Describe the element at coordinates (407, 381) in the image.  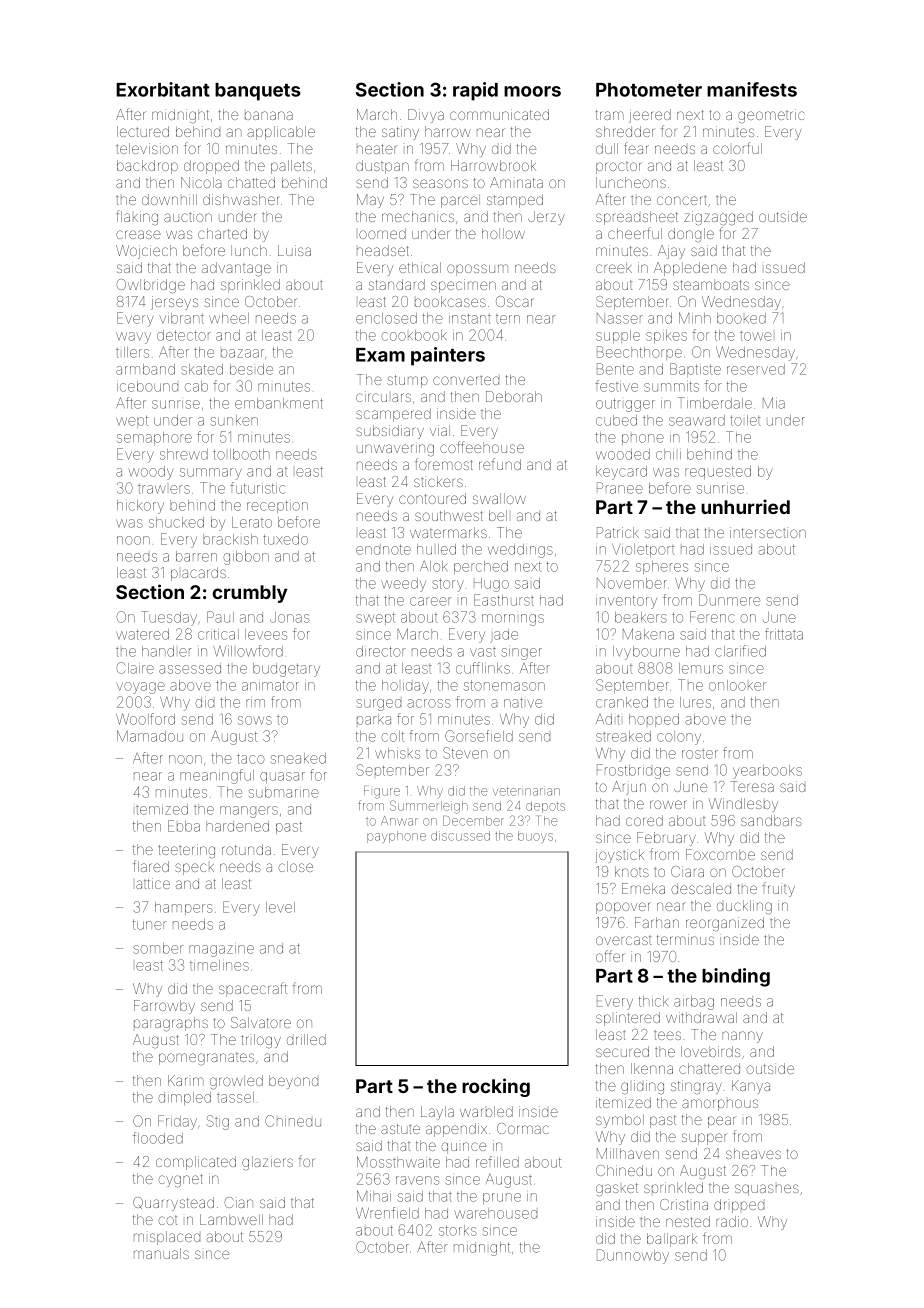
I see `stump` at that location.
